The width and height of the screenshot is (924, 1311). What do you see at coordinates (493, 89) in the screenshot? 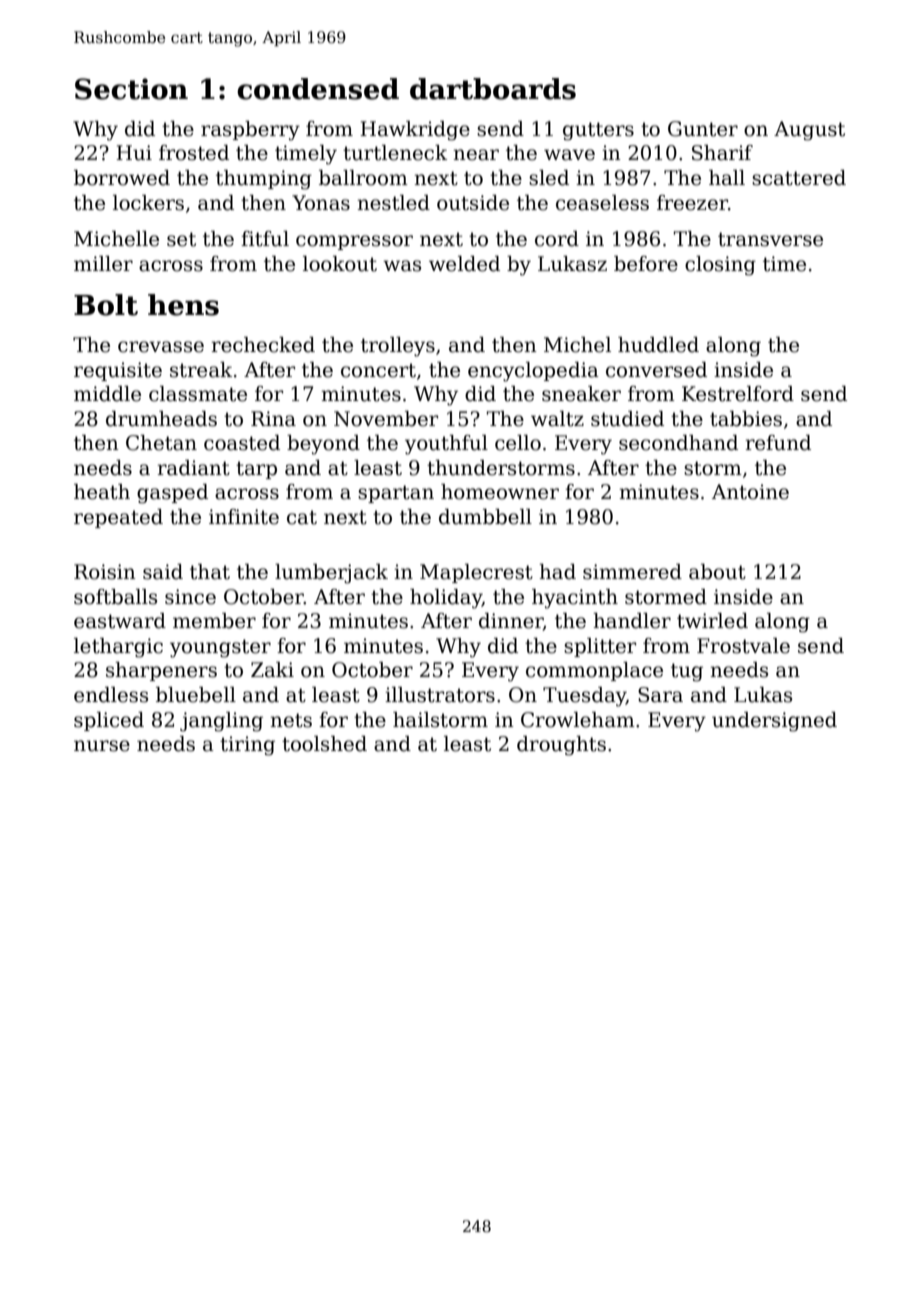
I see `dartboards` at bounding box center [493, 89].
